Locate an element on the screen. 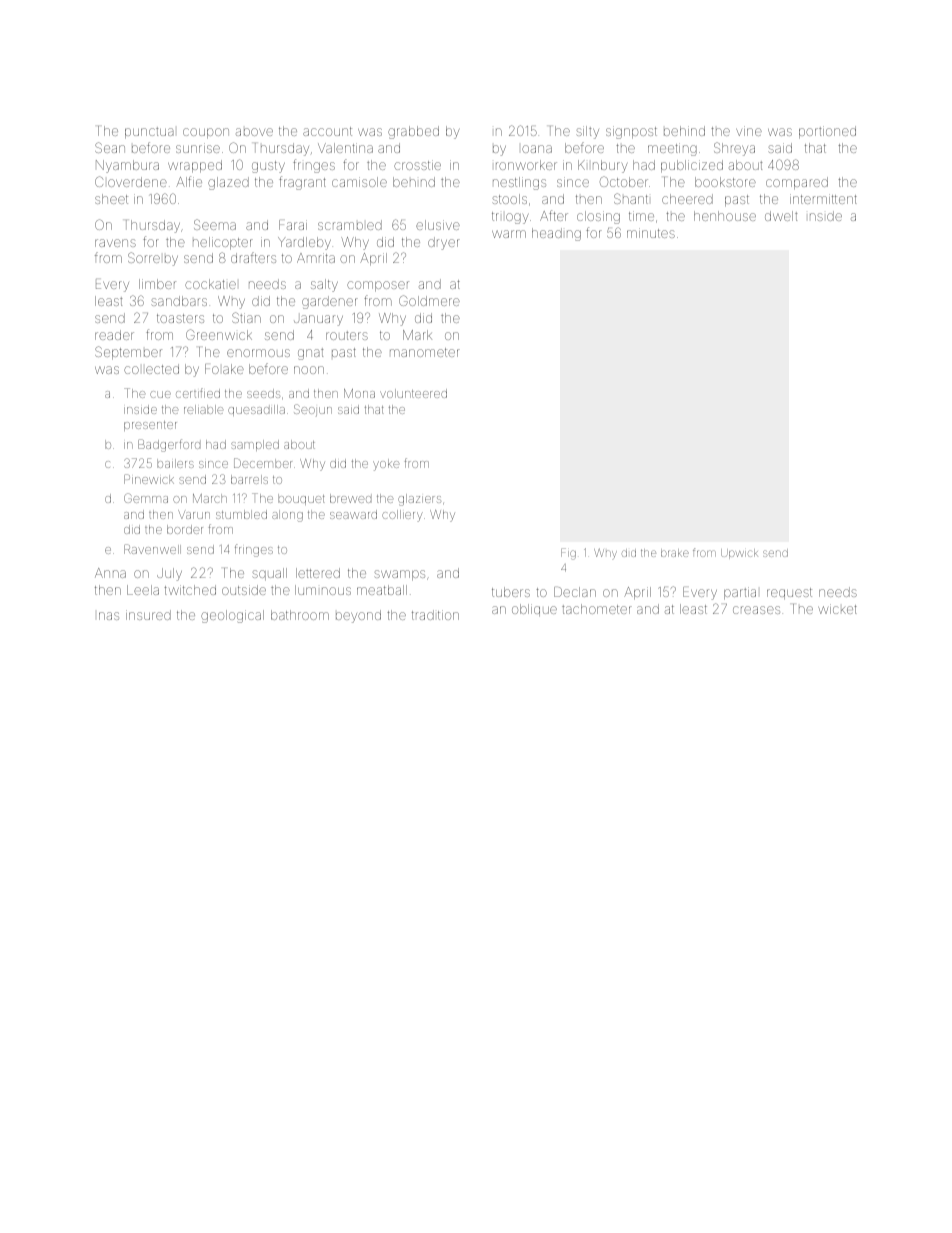 Image resolution: width=952 pixels, height=1233 pixels. Upwick is located at coordinates (739, 554).
